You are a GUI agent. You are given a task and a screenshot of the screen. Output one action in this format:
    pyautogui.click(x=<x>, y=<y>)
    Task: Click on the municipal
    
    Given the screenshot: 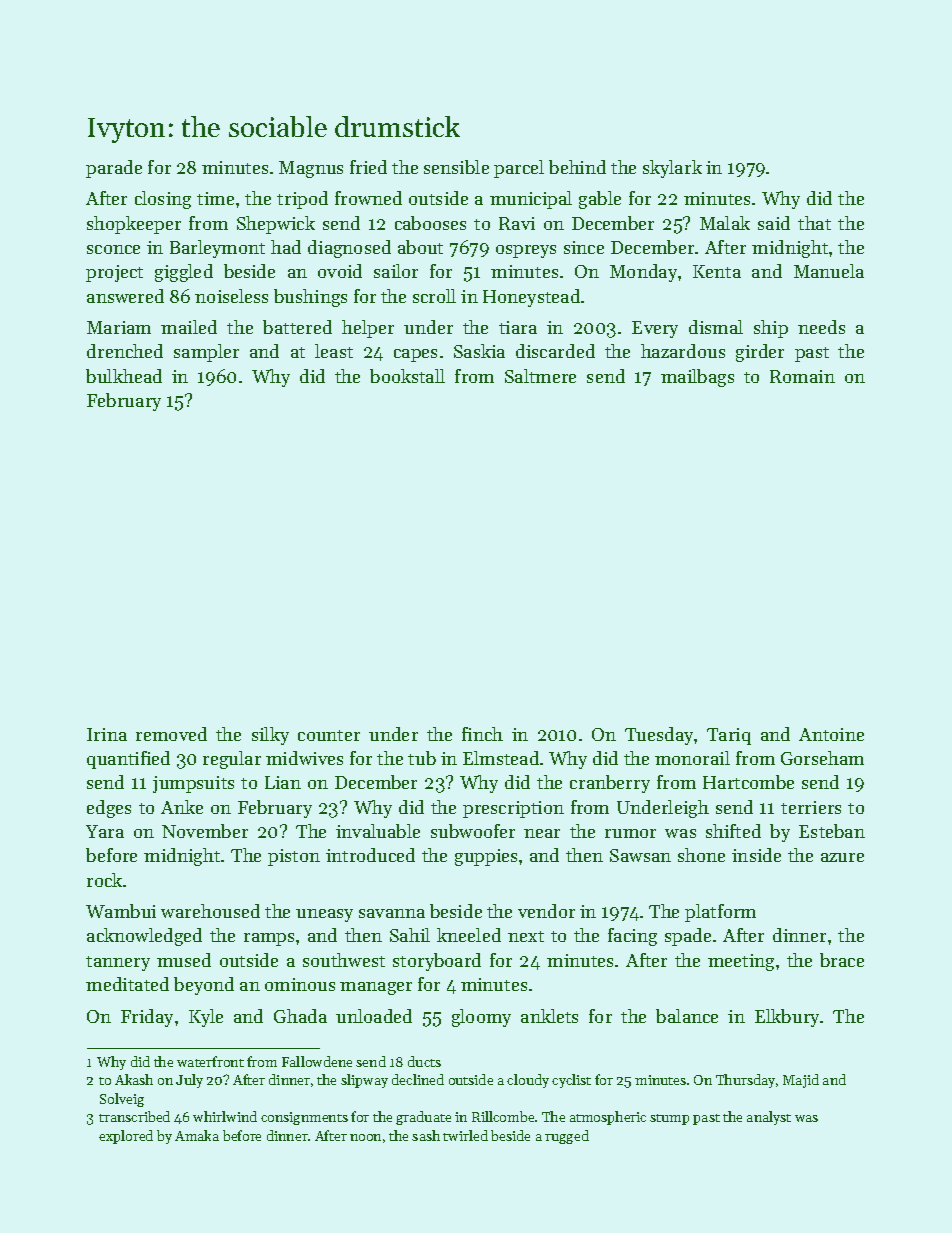 What is the action you would take?
    pyautogui.click(x=531, y=200)
